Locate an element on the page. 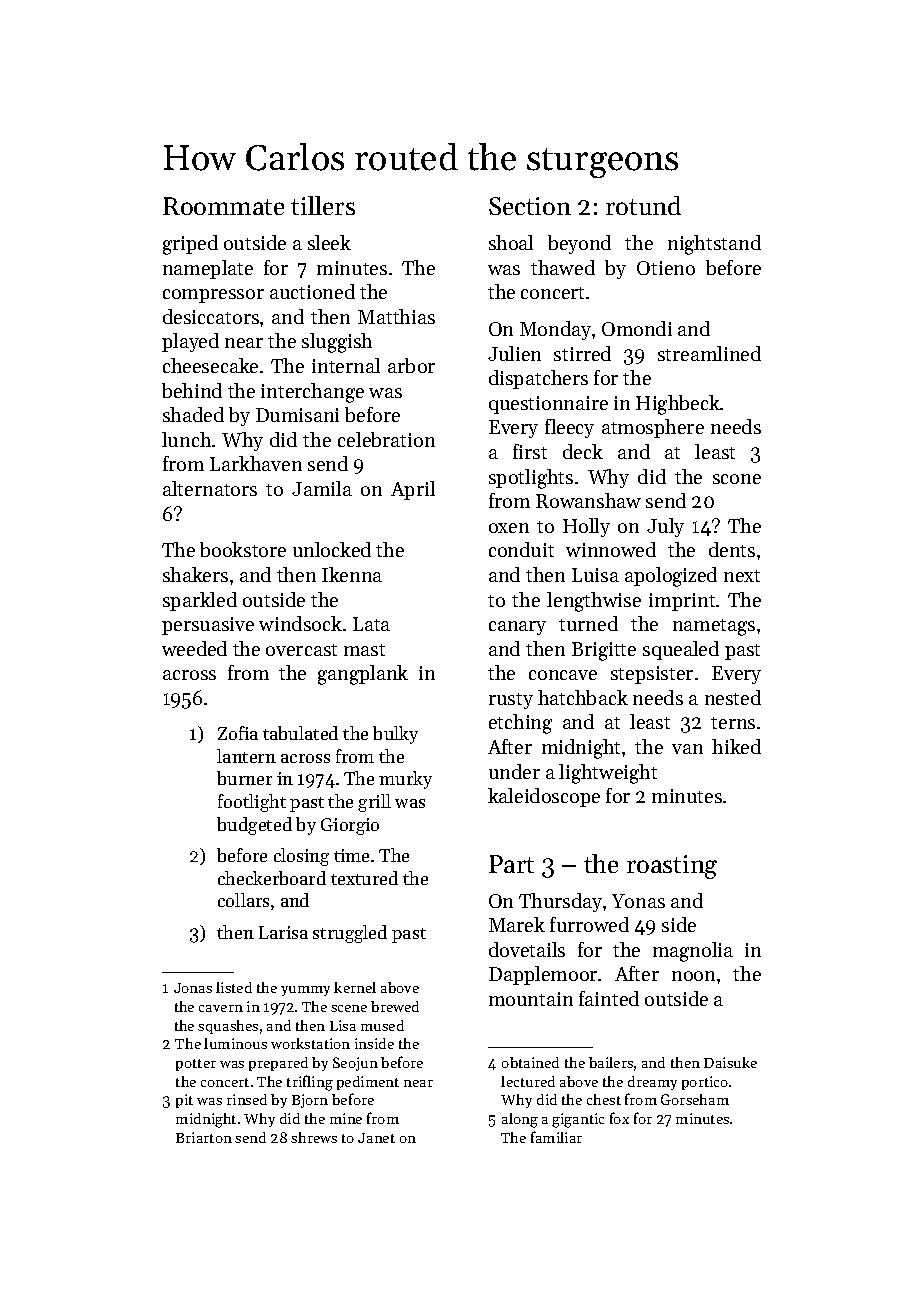  conduit is located at coordinates (521, 549).
